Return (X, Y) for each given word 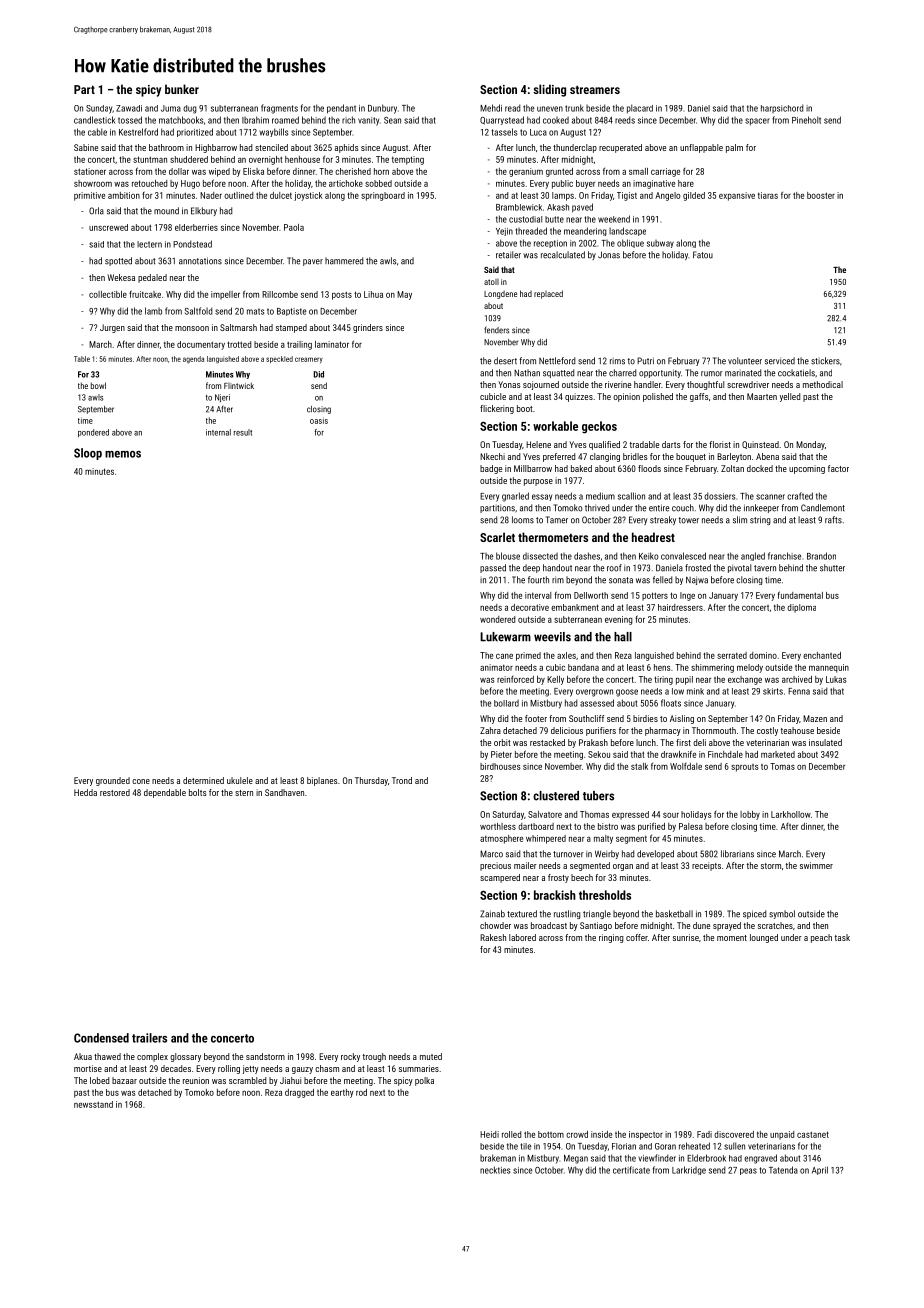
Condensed (101, 1038)
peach (821, 938)
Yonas (509, 384)
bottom (551, 1134)
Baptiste (291, 312)
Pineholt (806, 120)
